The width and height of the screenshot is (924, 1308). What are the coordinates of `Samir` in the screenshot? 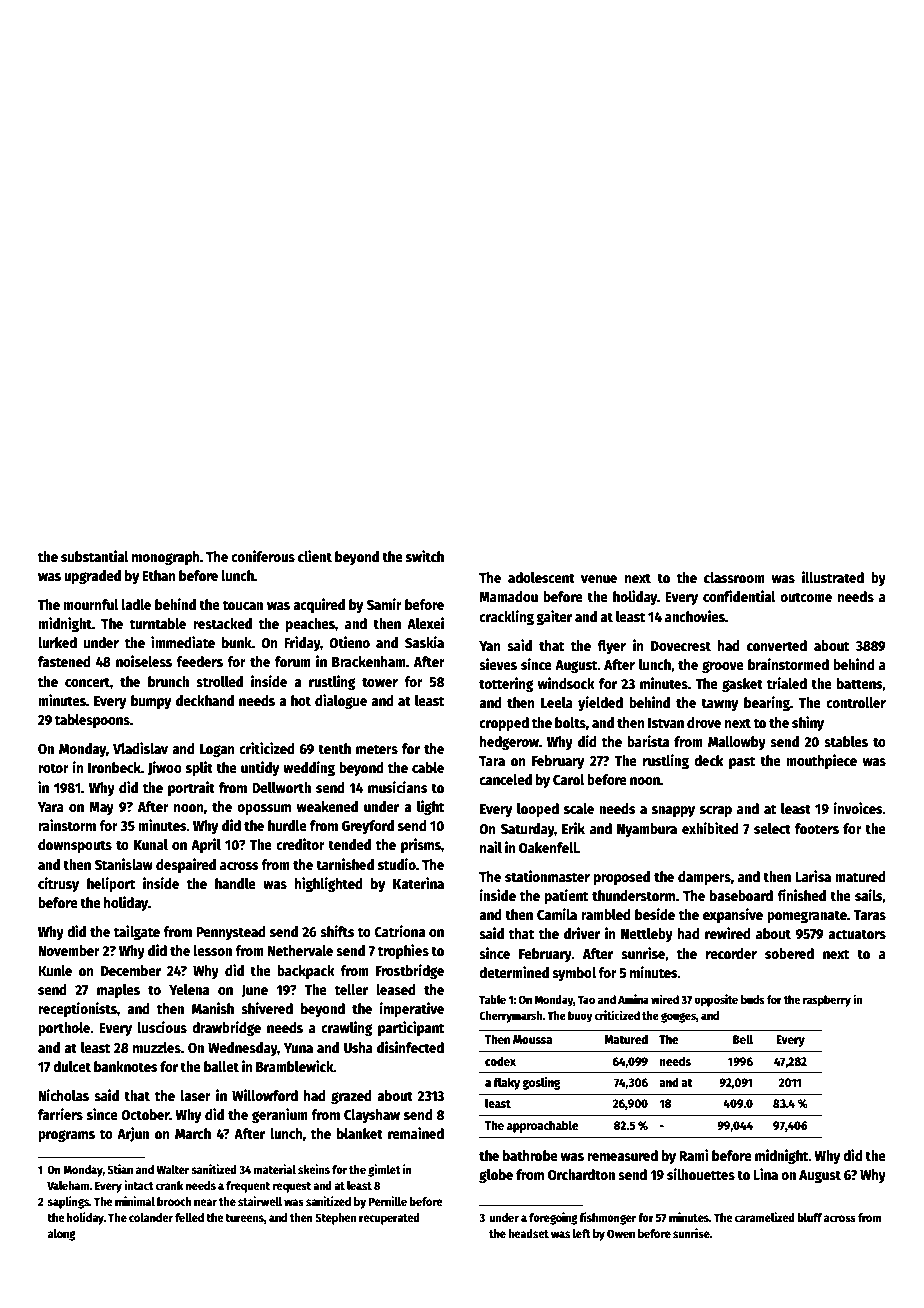 It's located at (384, 604).
